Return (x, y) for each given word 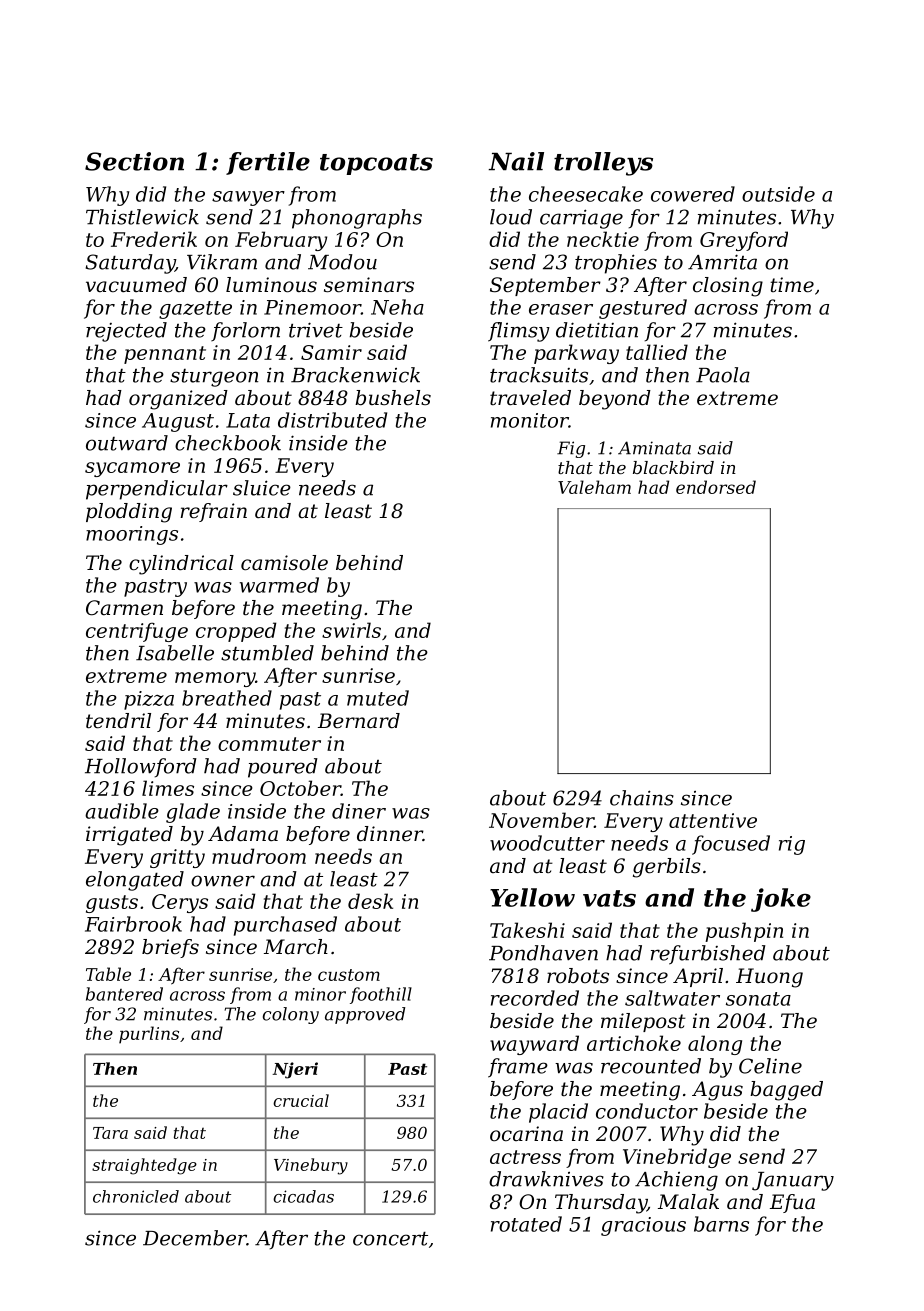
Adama (243, 834)
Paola (723, 375)
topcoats (376, 164)
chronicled (136, 1196)
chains (642, 798)
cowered (693, 194)
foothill (381, 995)
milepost (643, 1022)
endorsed (716, 487)
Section (134, 161)
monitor (530, 420)
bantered (124, 994)
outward (127, 443)
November (541, 820)
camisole (284, 563)
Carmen (124, 608)
